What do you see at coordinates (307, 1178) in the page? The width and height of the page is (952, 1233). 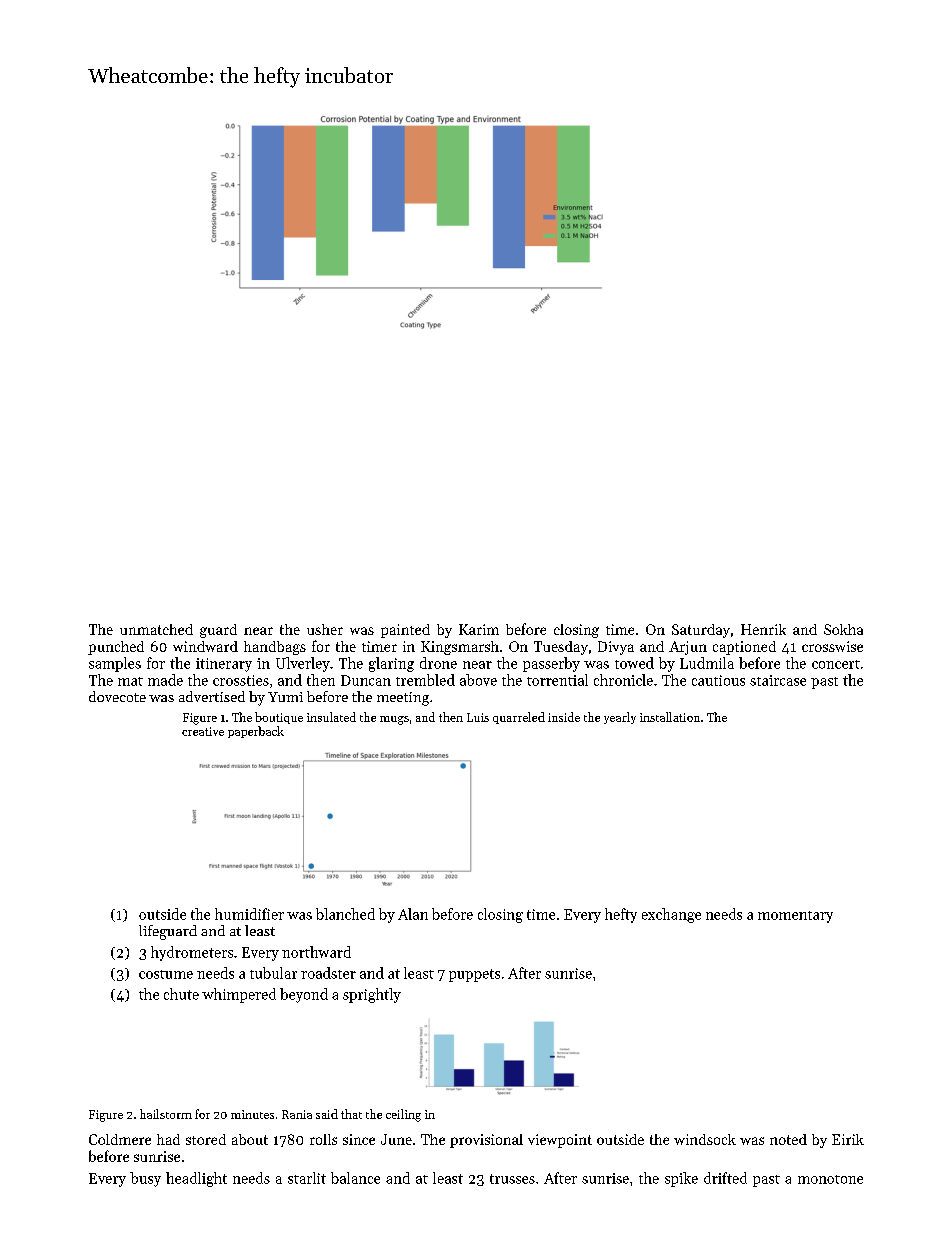 I see `starlit` at bounding box center [307, 1178].
